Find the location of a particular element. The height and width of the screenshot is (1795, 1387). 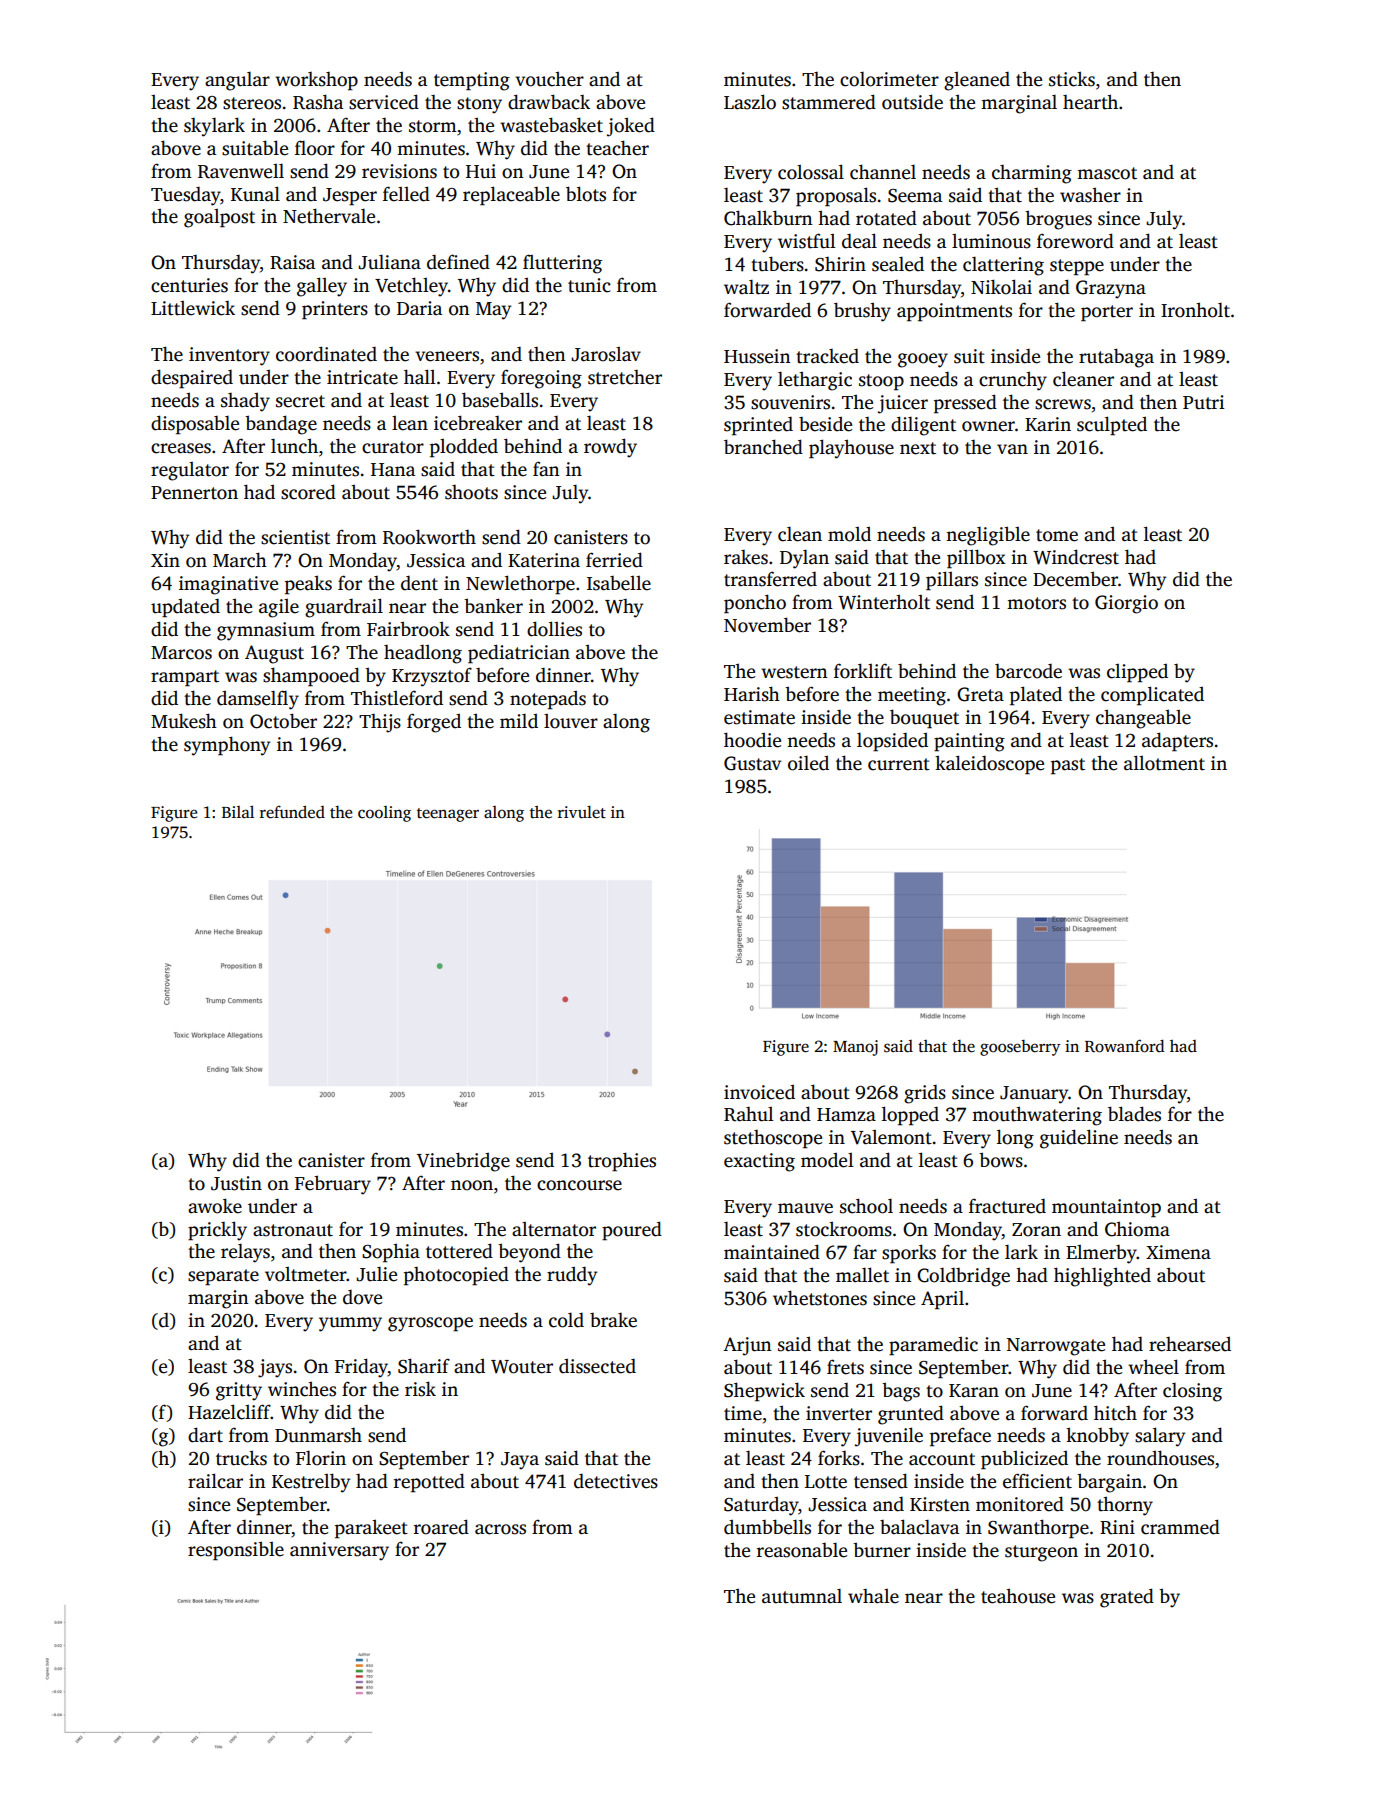

roared is located at coordinates (441, 1527).
